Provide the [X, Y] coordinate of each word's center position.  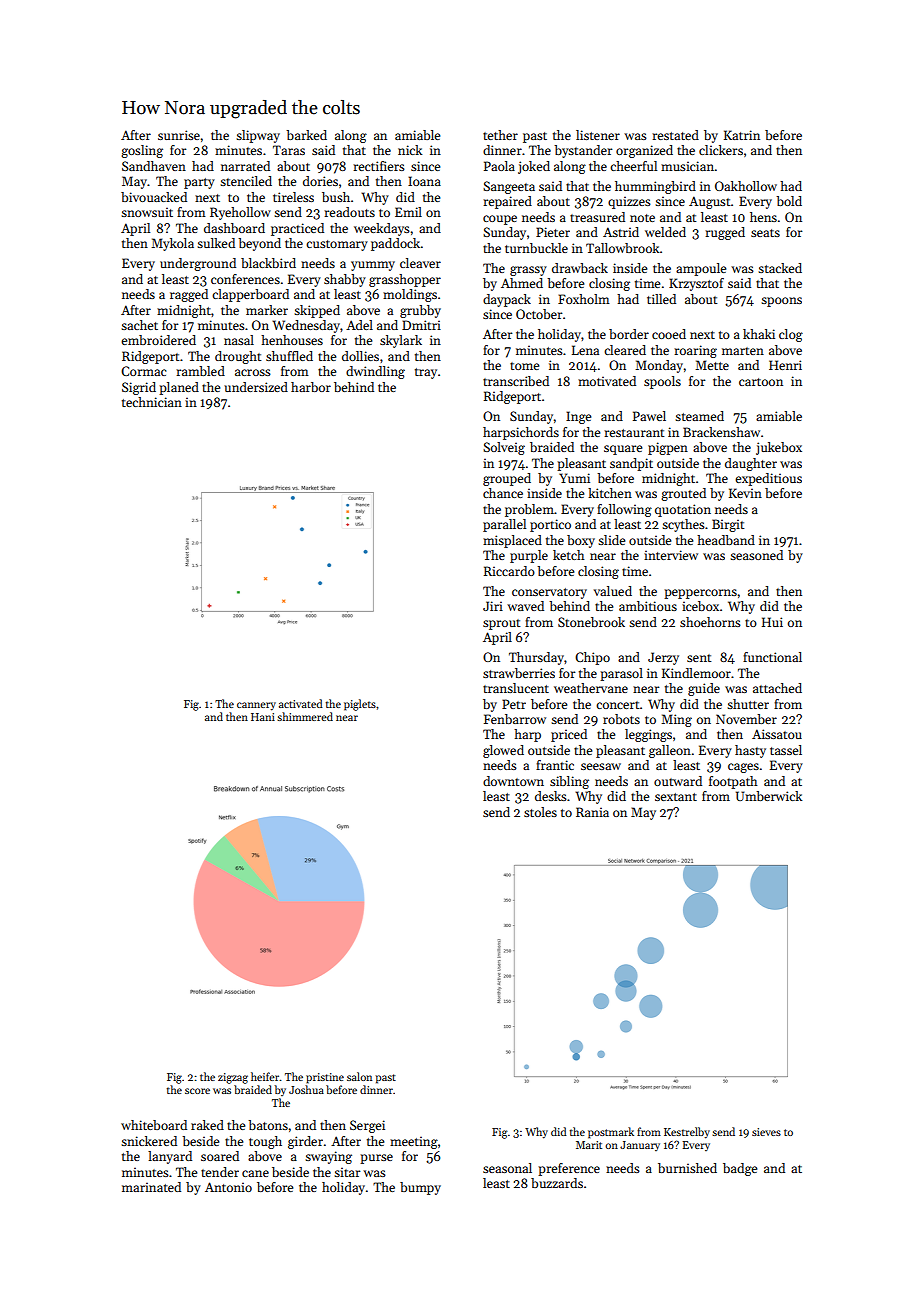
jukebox [779, 448]
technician [152, 402]
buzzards [557, 1183]
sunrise [179, 135]
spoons [781, 302]
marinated [151, 1187]
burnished [687, 1168]
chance [503, 493]
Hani [263, 717]
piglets [360, 705]
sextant [676, 797]
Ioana [424, 181]
